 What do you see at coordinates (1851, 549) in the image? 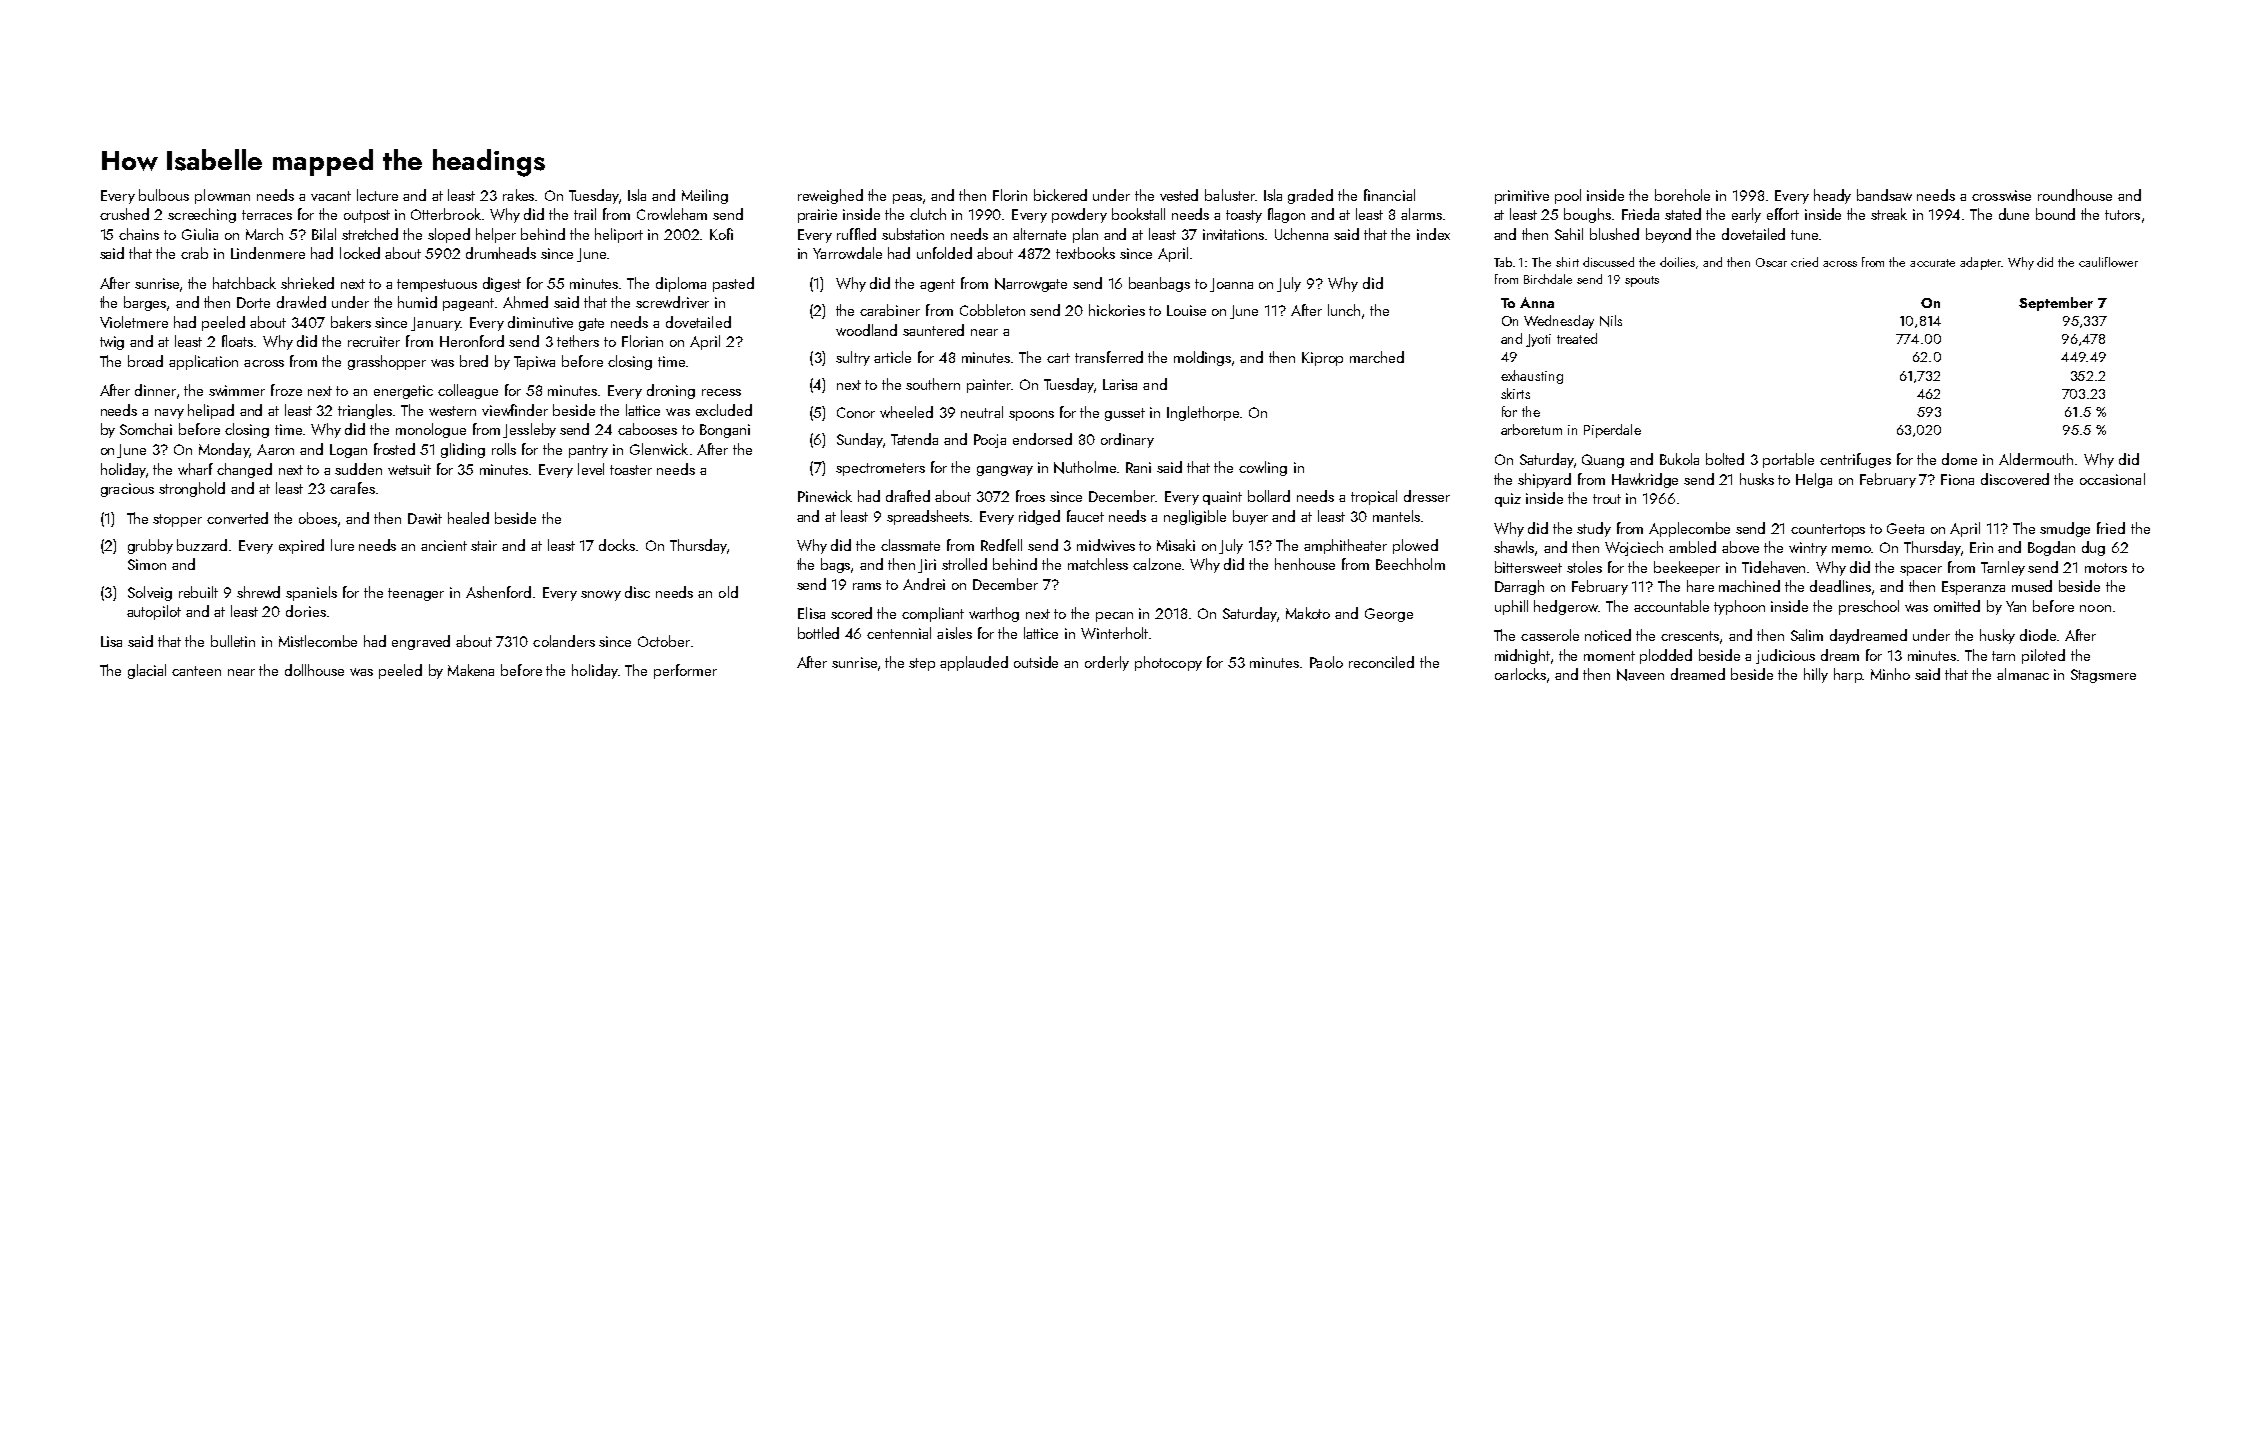
I see `memo` at bounding box center [1851, 549].
